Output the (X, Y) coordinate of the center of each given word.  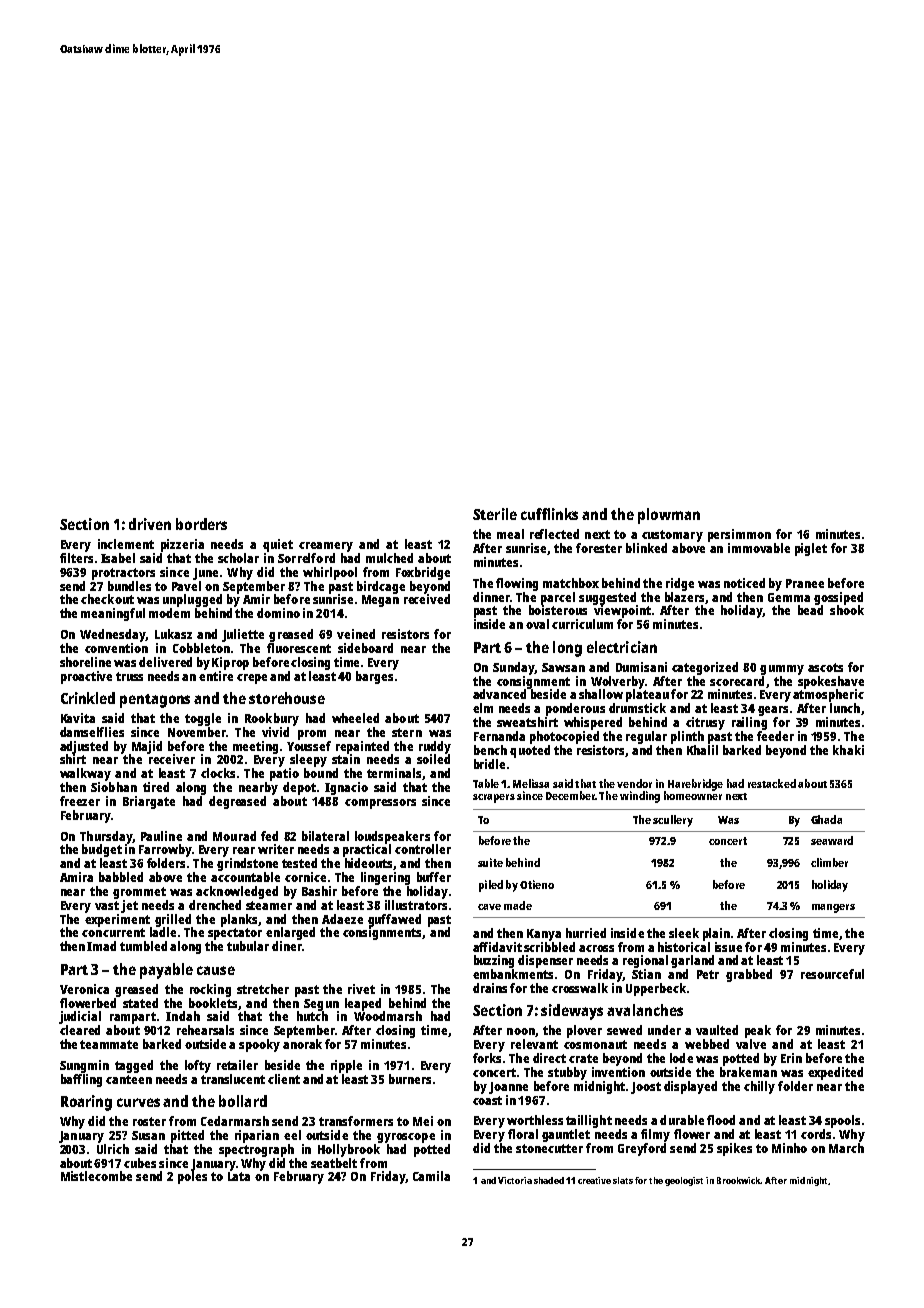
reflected (554, 534)
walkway (85, 774)
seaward (832, 840)
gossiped (838, 598)
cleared (80, 1030)
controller (423, 849)
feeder (775, 736)
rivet (361, 989)
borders (201, 524)
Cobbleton (201, 648)
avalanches (645, 1010)
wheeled (355, 718)
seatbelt (334, 1163)
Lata (239, 1176)
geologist (684, 1181)
